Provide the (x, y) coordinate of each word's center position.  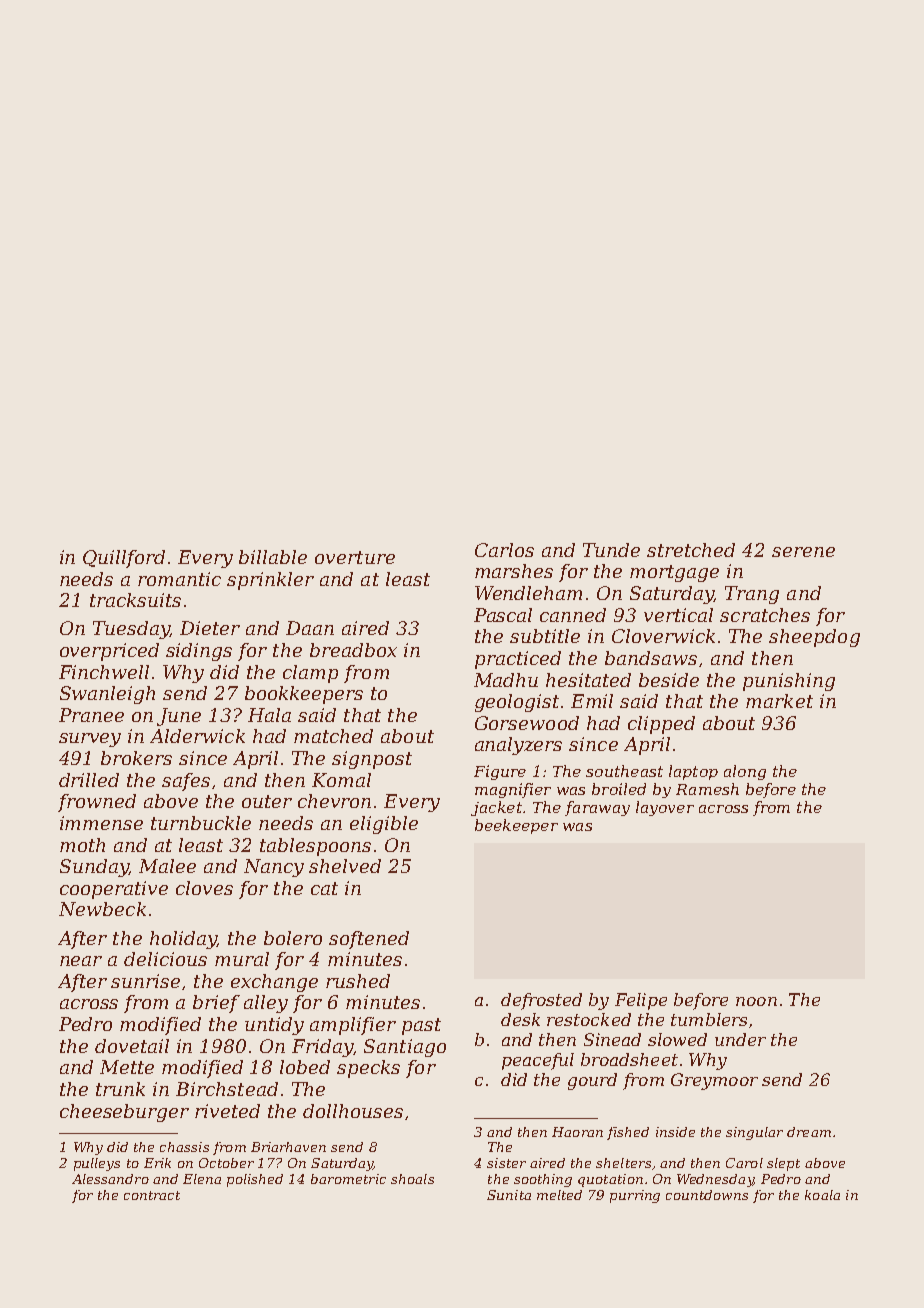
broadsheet (629, 1059)
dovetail (132, 1046)
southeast (624, 771)
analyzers (518, 746)
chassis (184, 1147)
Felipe (641, 1001)
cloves (204, 888)
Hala (269, 715)
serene (803, 552)
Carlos (504, 550)
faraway (597, 808)
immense (101, 823)
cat (324, 888)
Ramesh (707, 789)
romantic (179, 579)
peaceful (538, 1061)
